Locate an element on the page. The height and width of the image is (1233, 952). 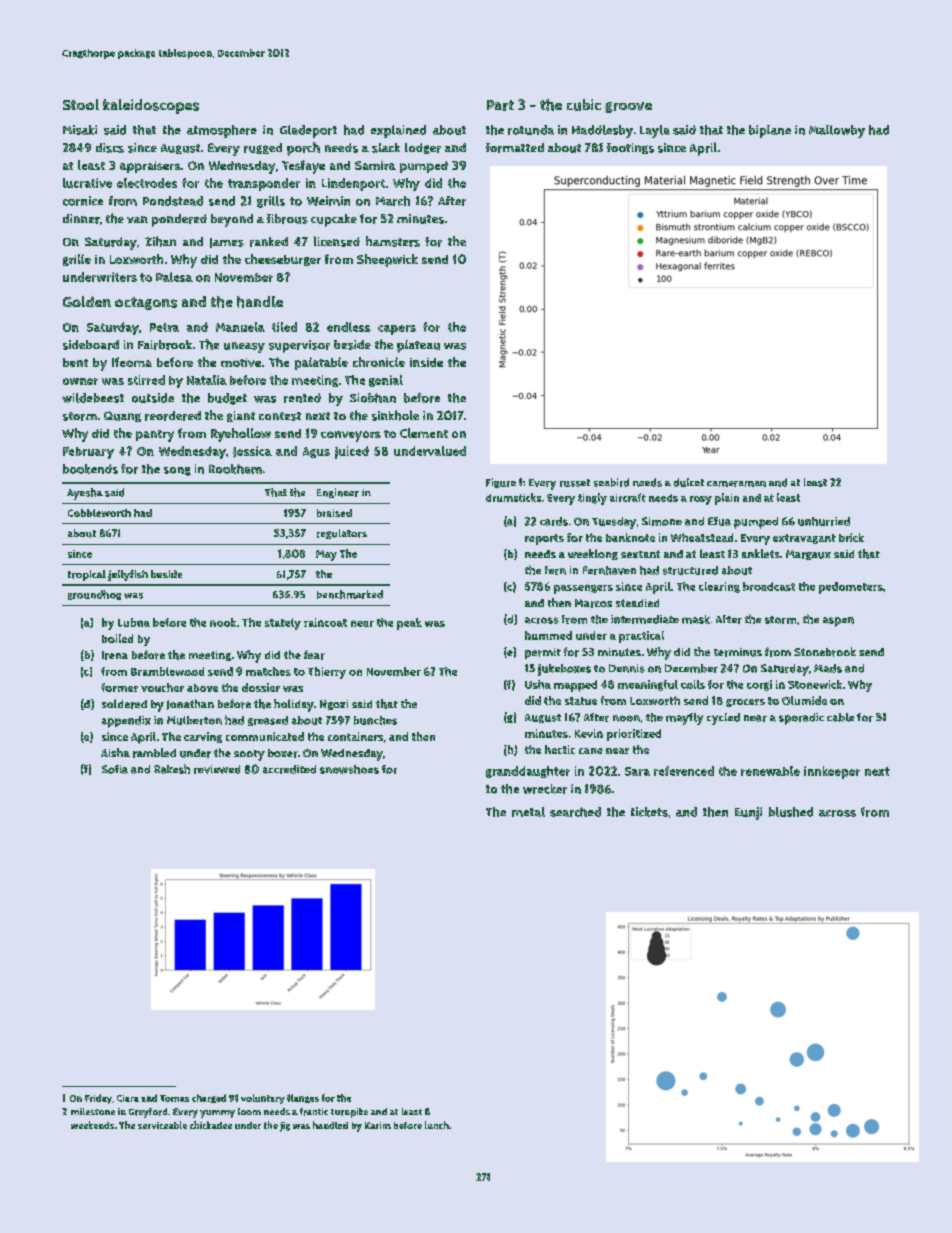
permit is located at coordinates (543, 653).
